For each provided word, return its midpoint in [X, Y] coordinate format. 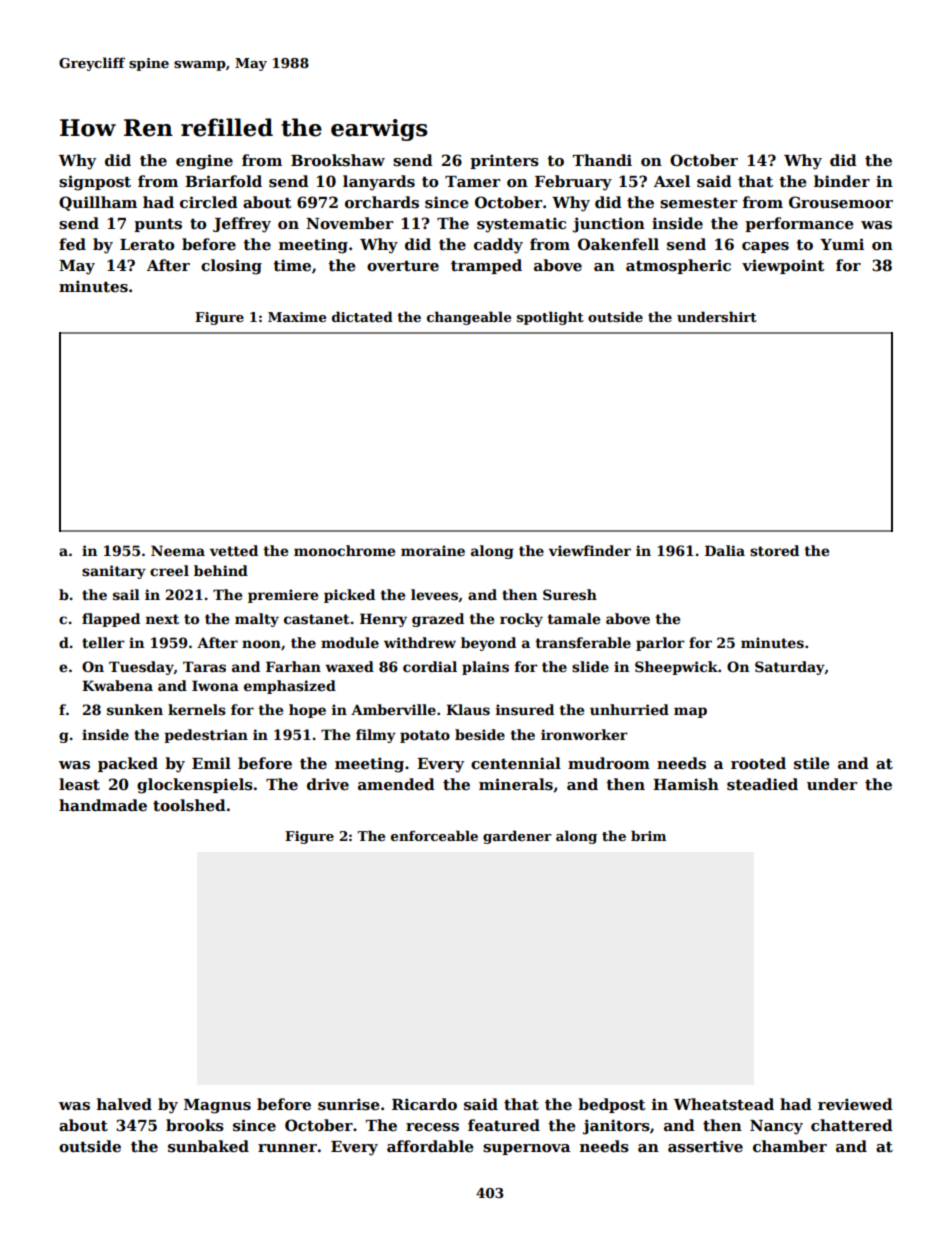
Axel [672, 181]
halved [124, 1104]
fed [72, 244]
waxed [349, 666]
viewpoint [783, 266]
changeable [469, 318]
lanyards [379, 183]
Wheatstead [724, 1104]
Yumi [842, 244]
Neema [178, 550]
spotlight [550, 318]
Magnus [217, 1106]
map [690, 712]
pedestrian [206, 736]
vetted [234, 550]
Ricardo [424, 1104]
